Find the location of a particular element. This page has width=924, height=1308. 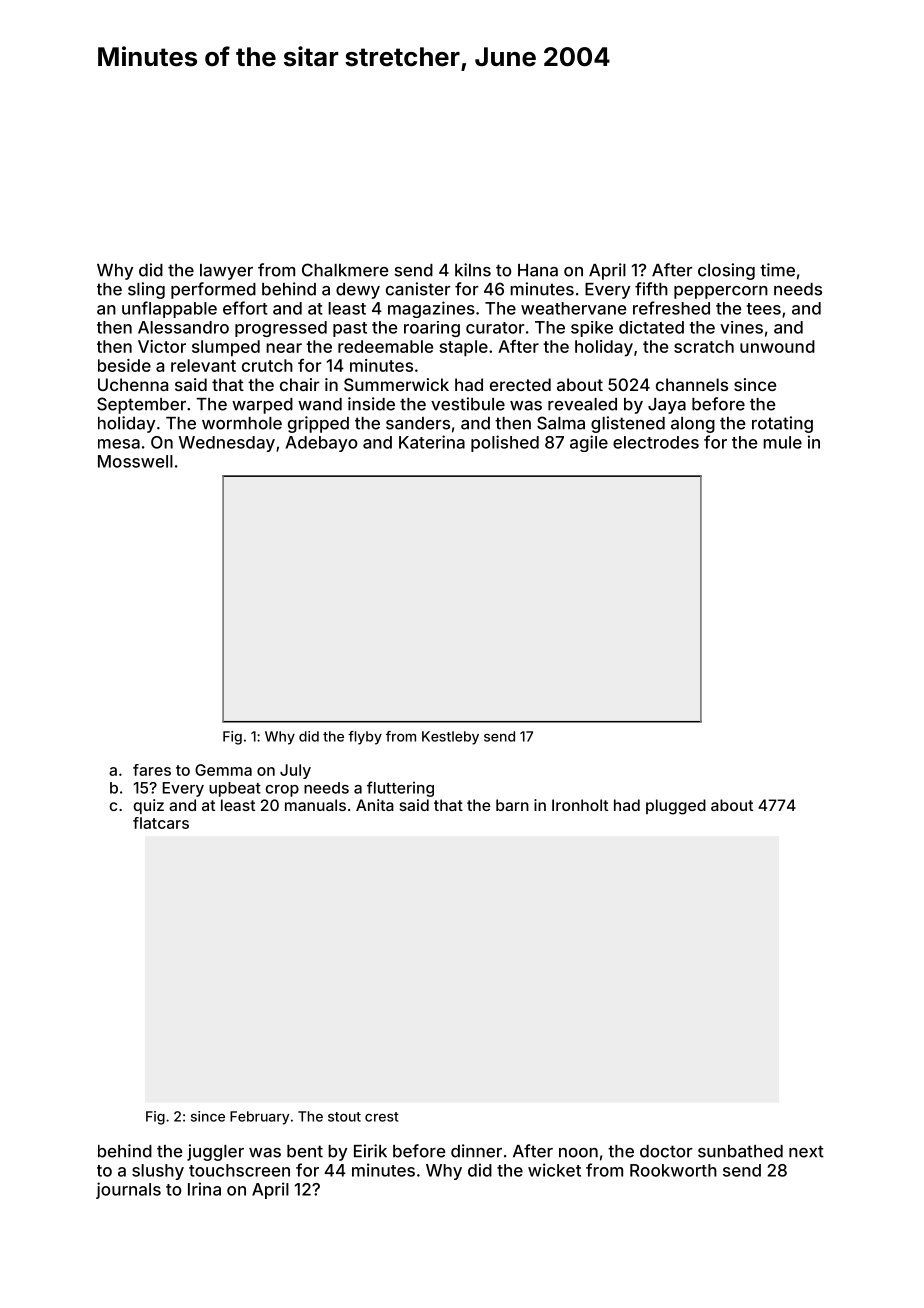

wicket is located at coordinates (554, 1170).
